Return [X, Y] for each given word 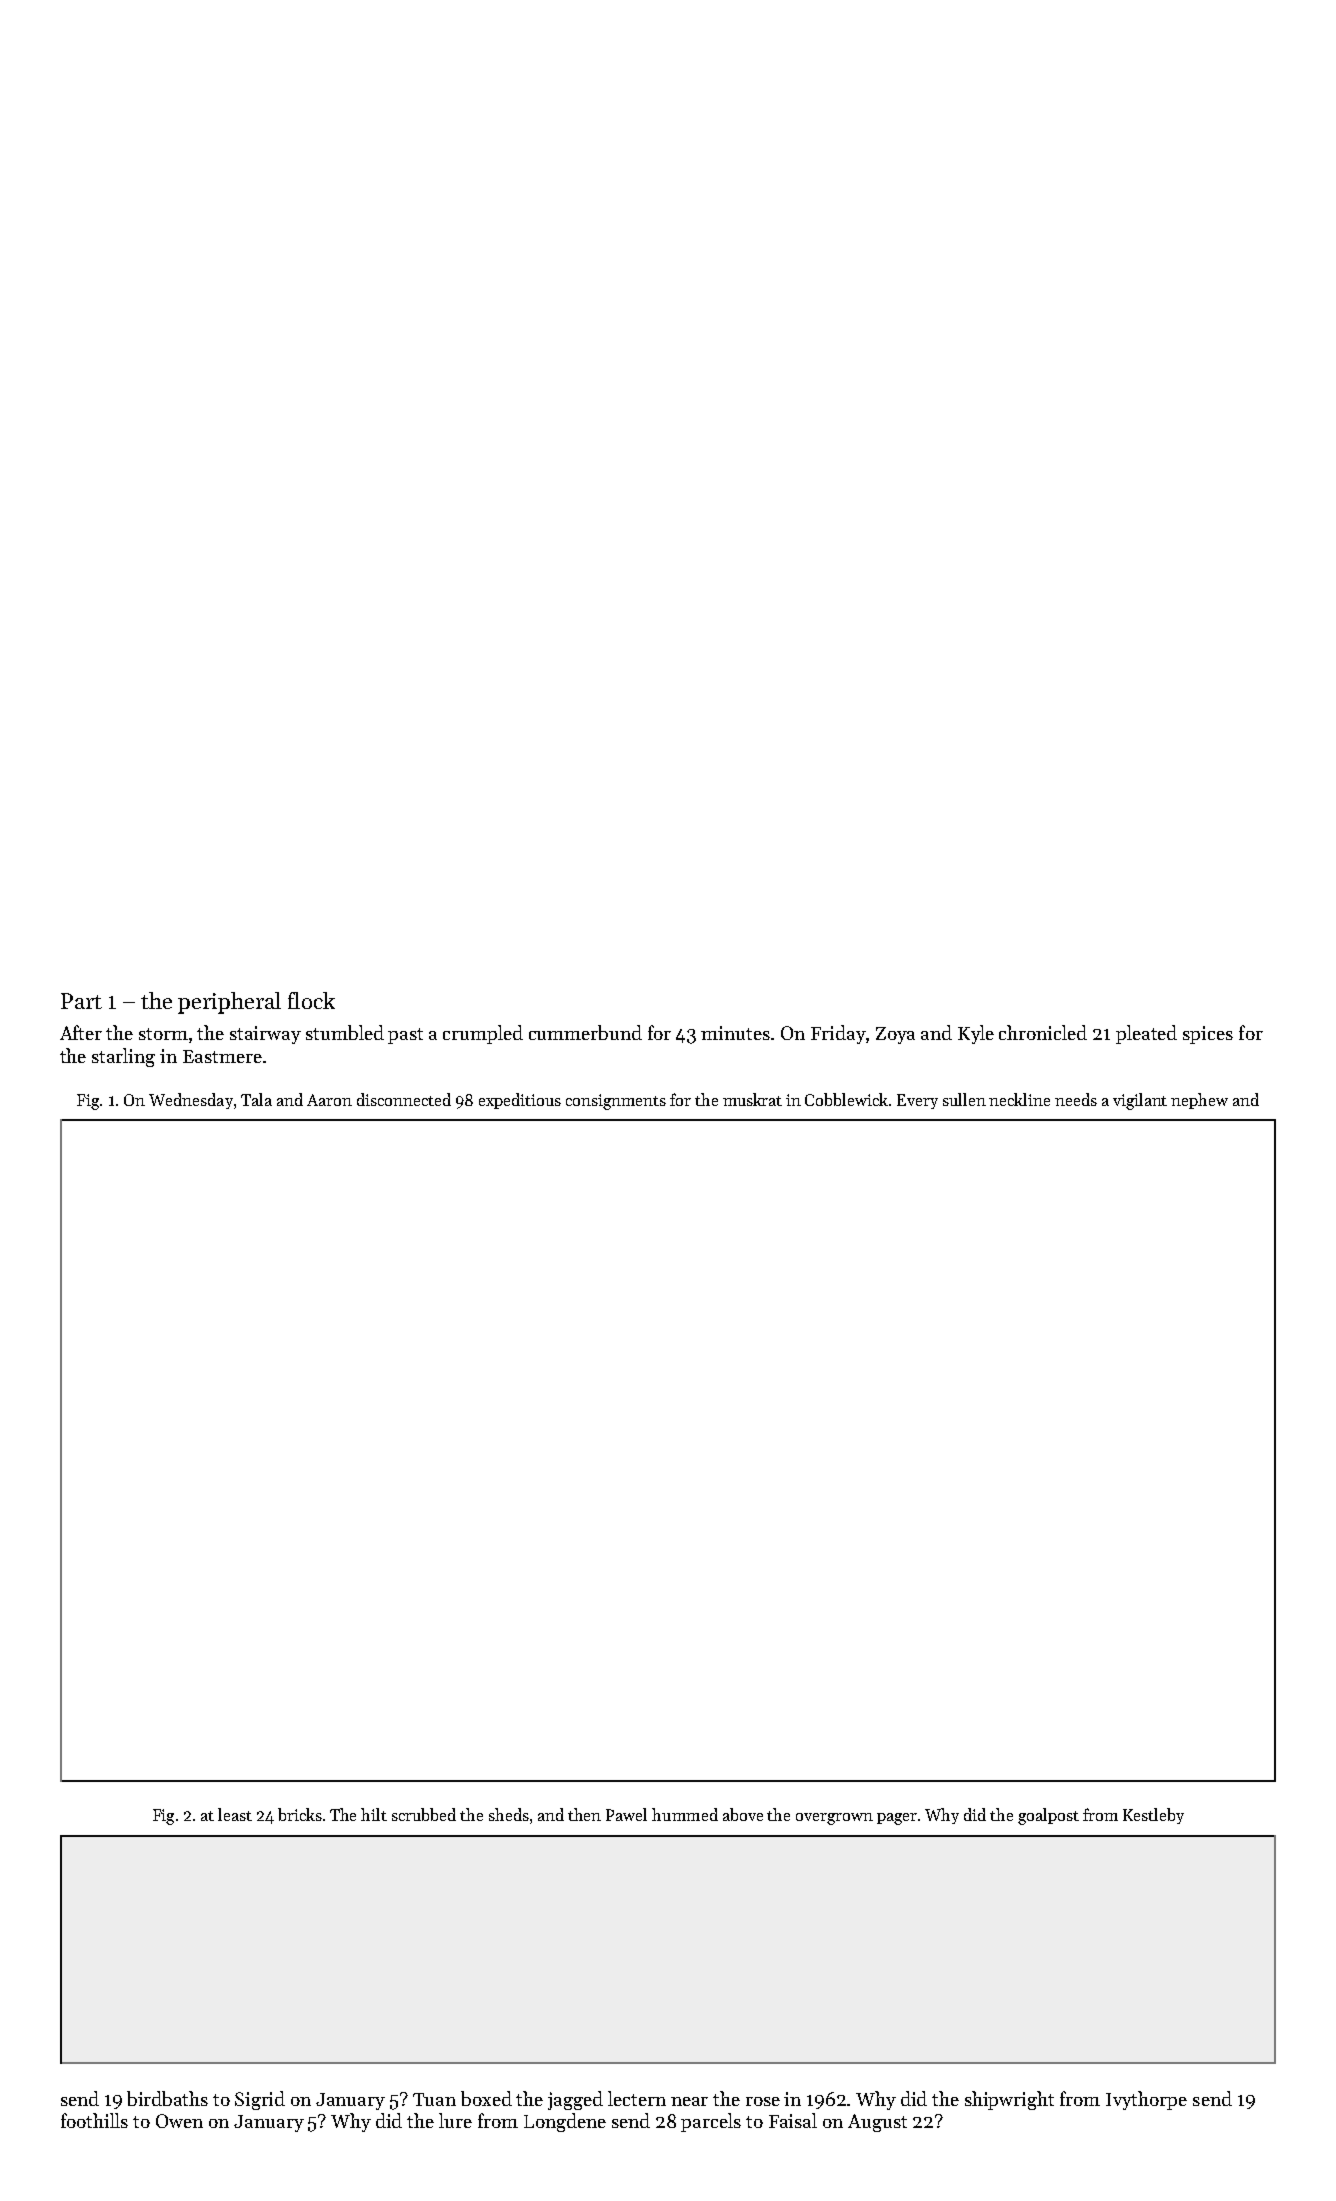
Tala [256, 1099]
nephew [1199, 1101]
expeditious [520, 1101]
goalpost [1048, 1816]
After [81, 1032]
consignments [616, 1102]
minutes [735, 1033]
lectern [637, 2098]
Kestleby [1153, 1816]
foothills [94, 2120]
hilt [374, 1814]
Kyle [976, 1034]
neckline [1019, 1099]
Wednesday [191, 1101]
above [743, 1814]
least [235, 1814]
